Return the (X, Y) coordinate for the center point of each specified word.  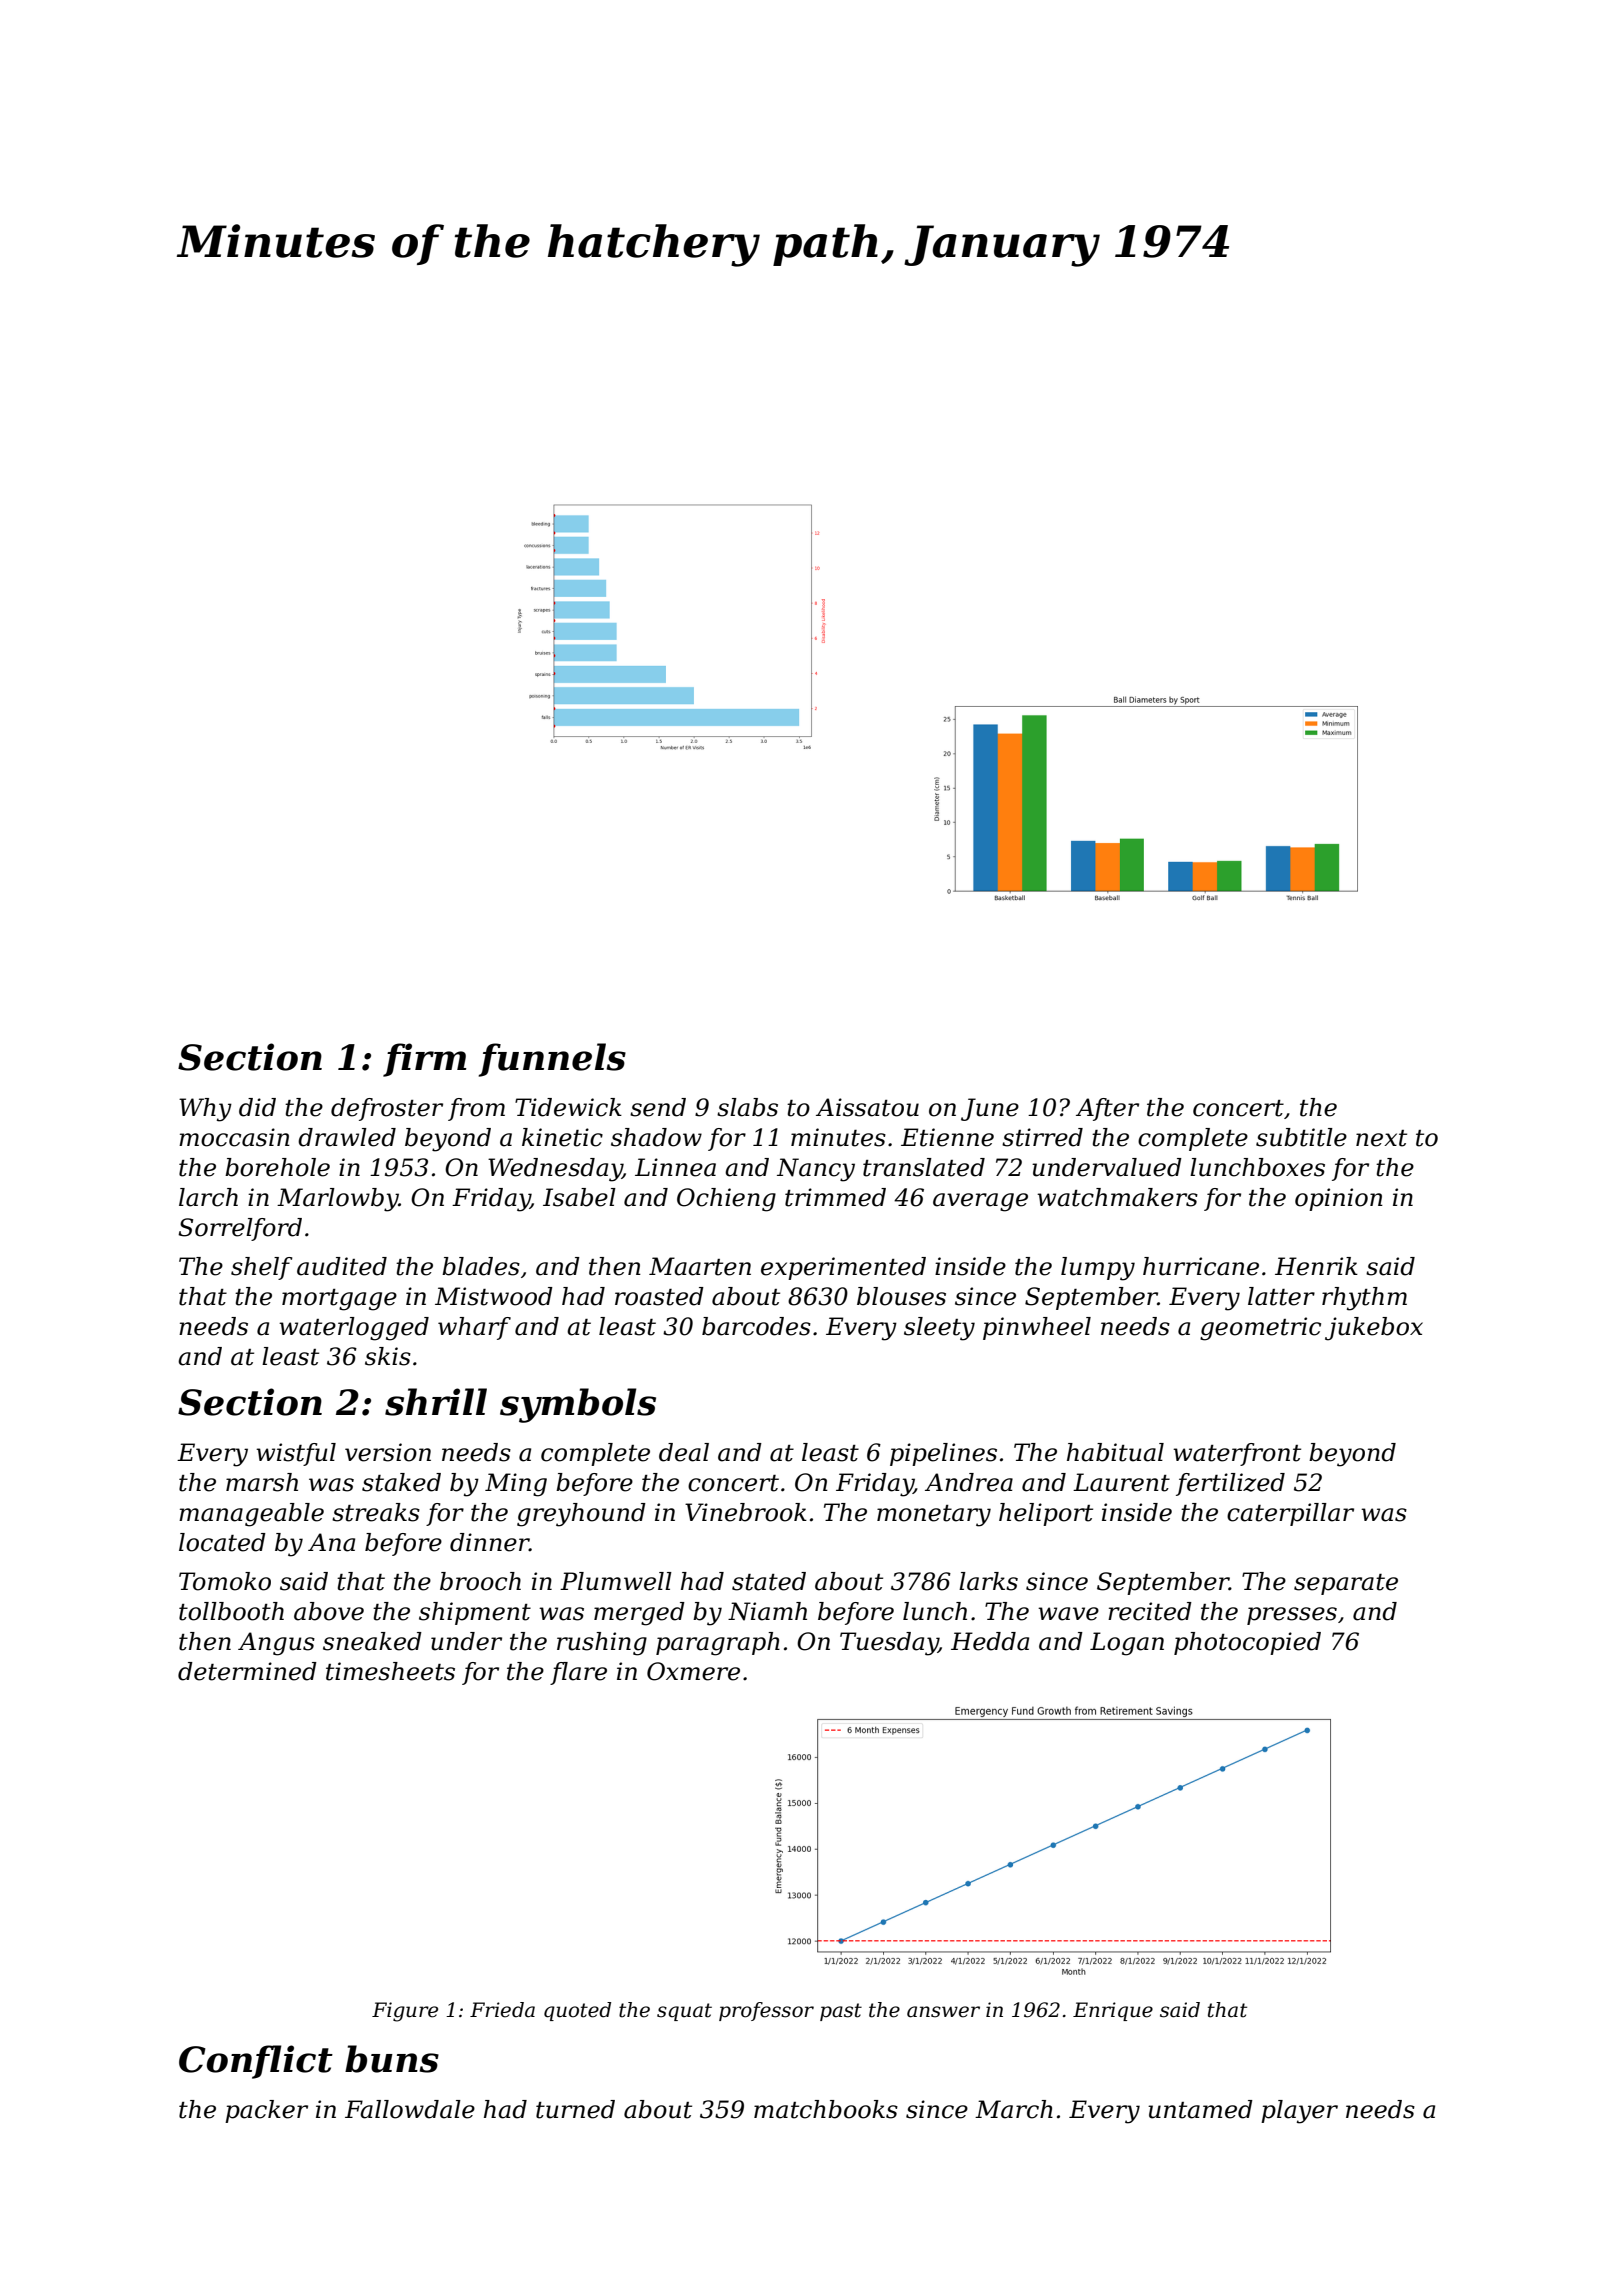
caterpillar (1290, 1514)
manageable (251, 1515)
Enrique (1113, 2011)
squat (684, 2012)
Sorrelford (240, 1229)
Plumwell (616, 1581)
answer (943, 2012)
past (841, 2012)
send (658, 1107)
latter (1281, 1296)
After (1107, 1109)
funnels (552, 1060)
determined (247, 1671)
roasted (659, 1296)
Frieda (502, 2010)
